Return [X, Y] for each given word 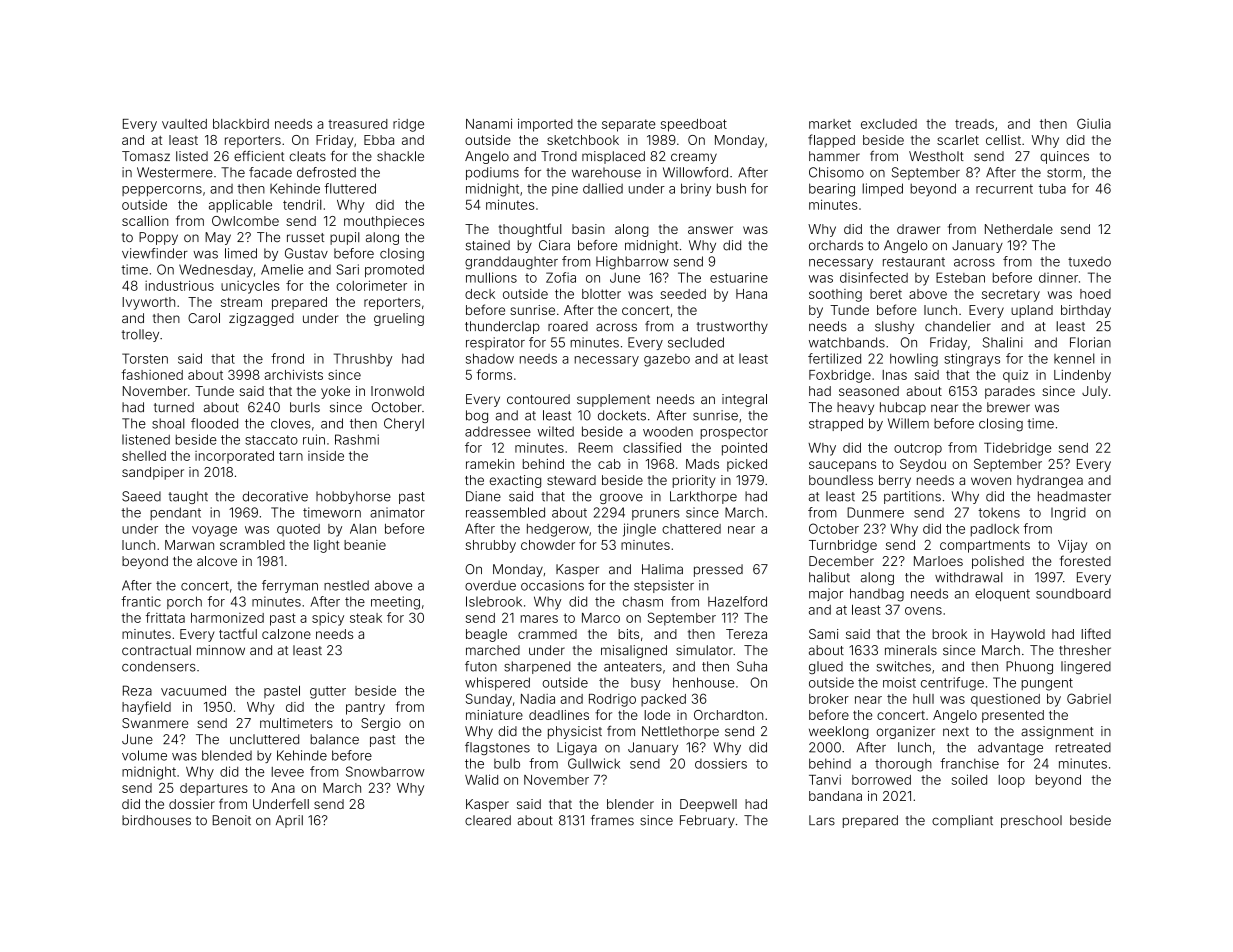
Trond [559, 156]
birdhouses [156, 820]
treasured [358, 124]
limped [882, 189]
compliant [962, 821]
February [707, 821]
